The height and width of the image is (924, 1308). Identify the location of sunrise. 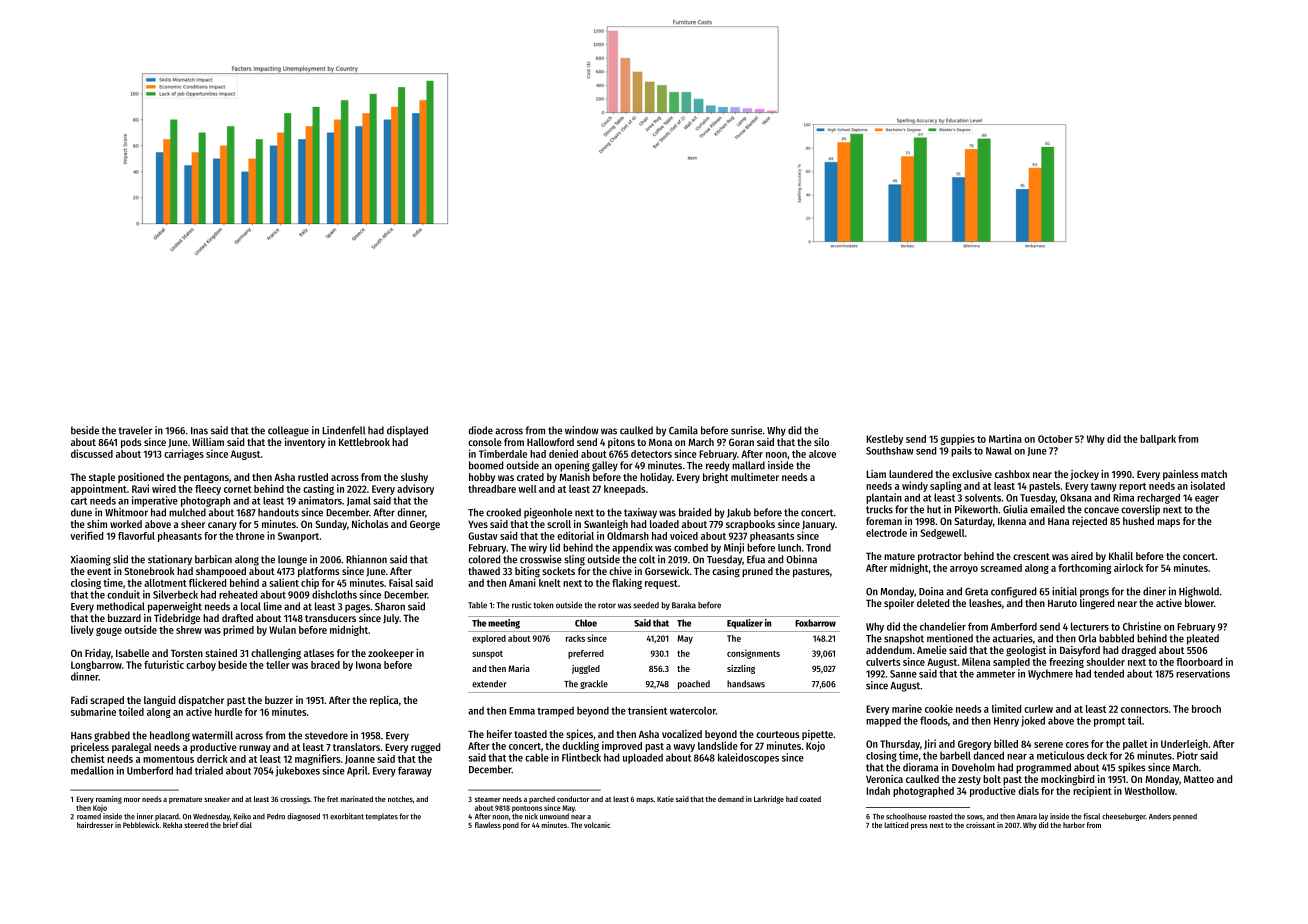
(746, 430).
